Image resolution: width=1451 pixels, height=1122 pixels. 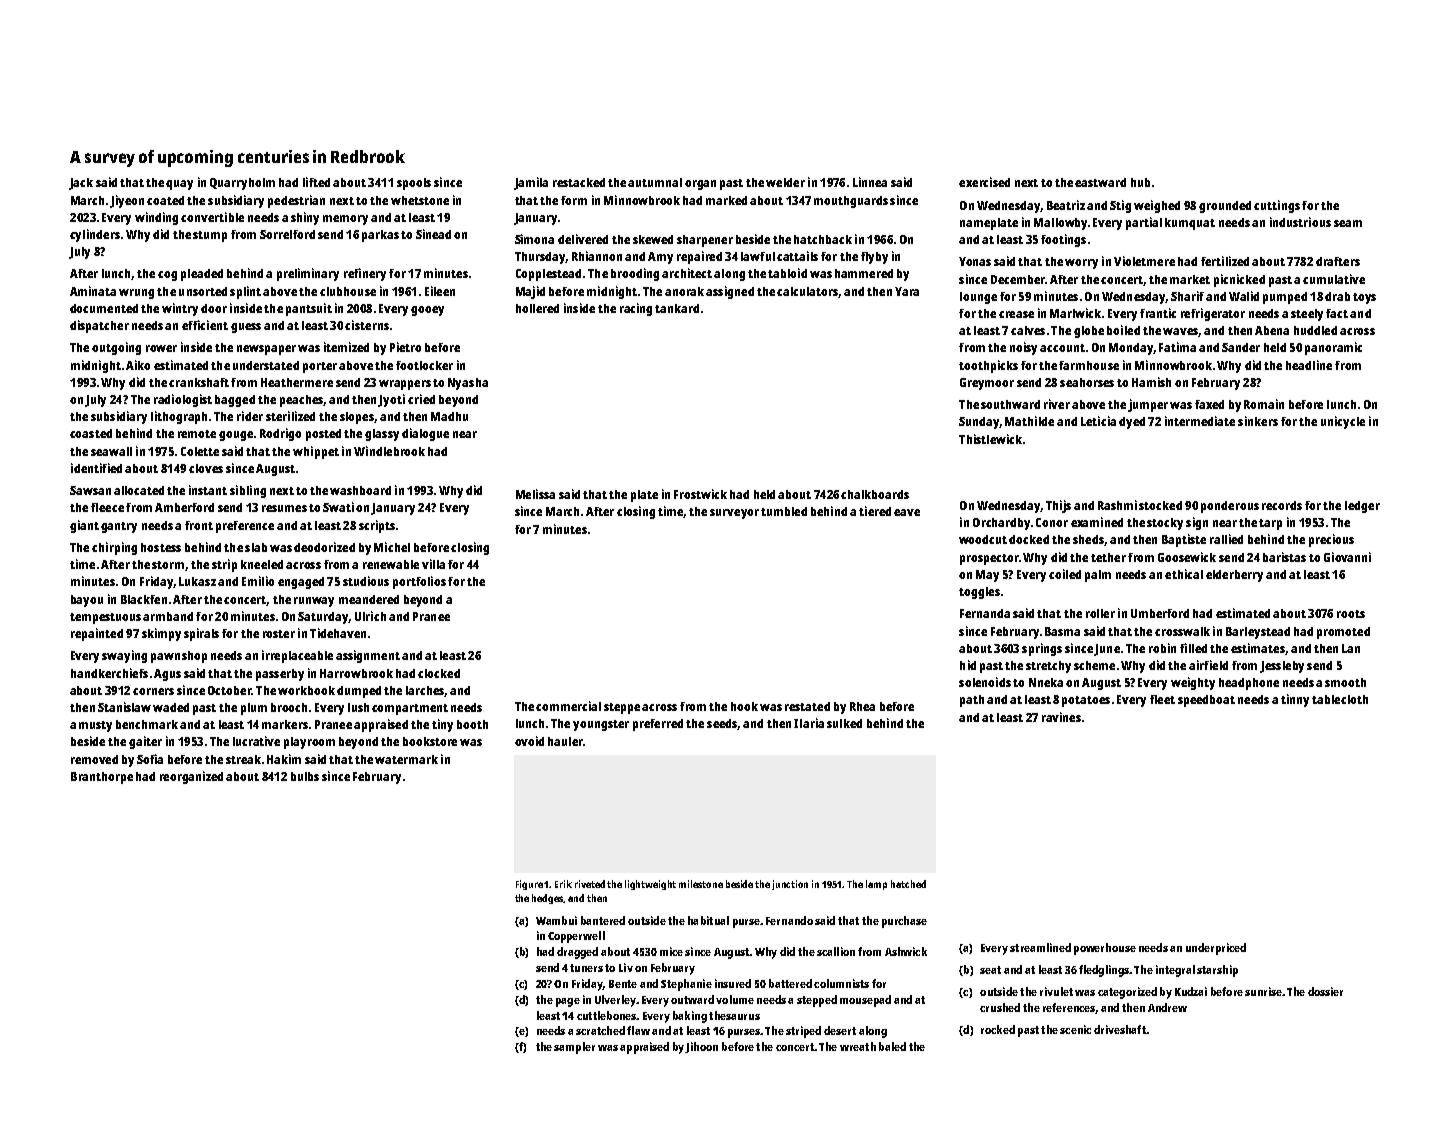 What do you see at coordinates (242, 184) in the screenshot?
I see `Quarryholm` at bounding box center [242, 184].
